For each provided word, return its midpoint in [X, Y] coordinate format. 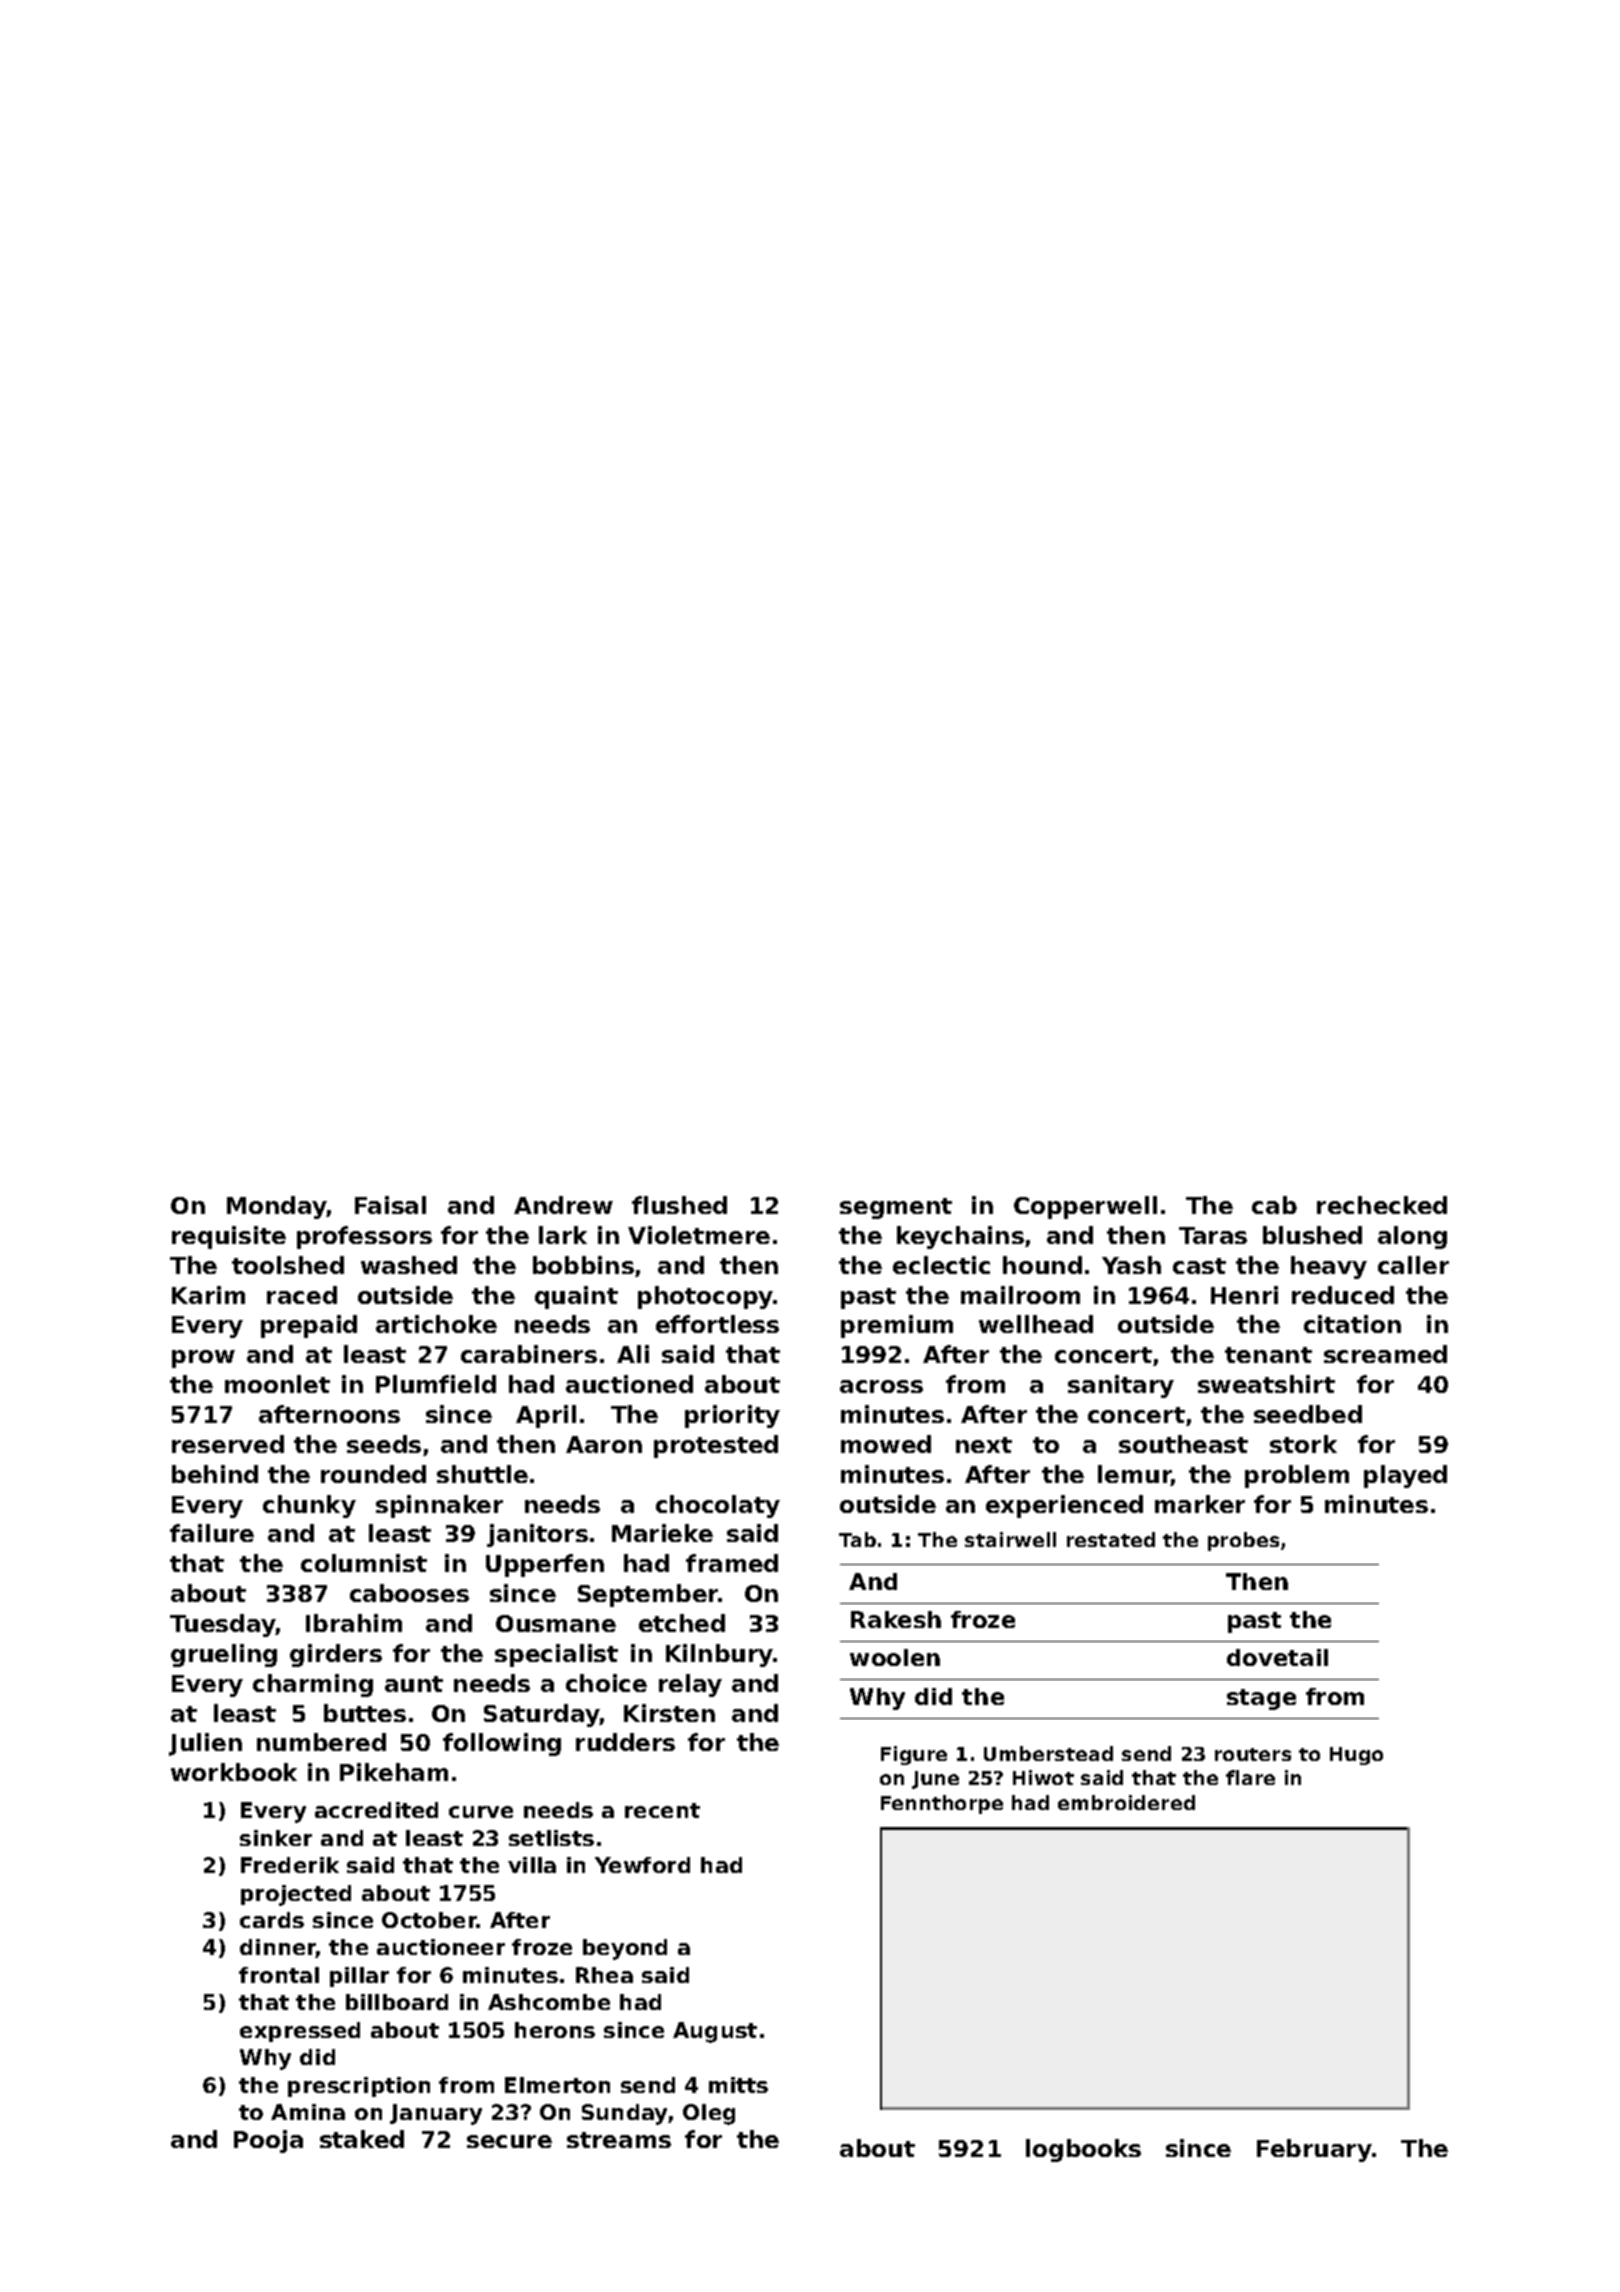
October [429, 1920]
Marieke [662, 1533]
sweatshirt [1266, 1384]
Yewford [642, 1865]
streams [619, 2140]
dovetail [1277, 1657]
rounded [373, 1474]
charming [313, 1685]
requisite [229, 1237]
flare [1250, 1777]
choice [606, 1683]
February [1314, 2150]
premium [897, 1326]
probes [1243, 1541]
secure [509, 2141]
